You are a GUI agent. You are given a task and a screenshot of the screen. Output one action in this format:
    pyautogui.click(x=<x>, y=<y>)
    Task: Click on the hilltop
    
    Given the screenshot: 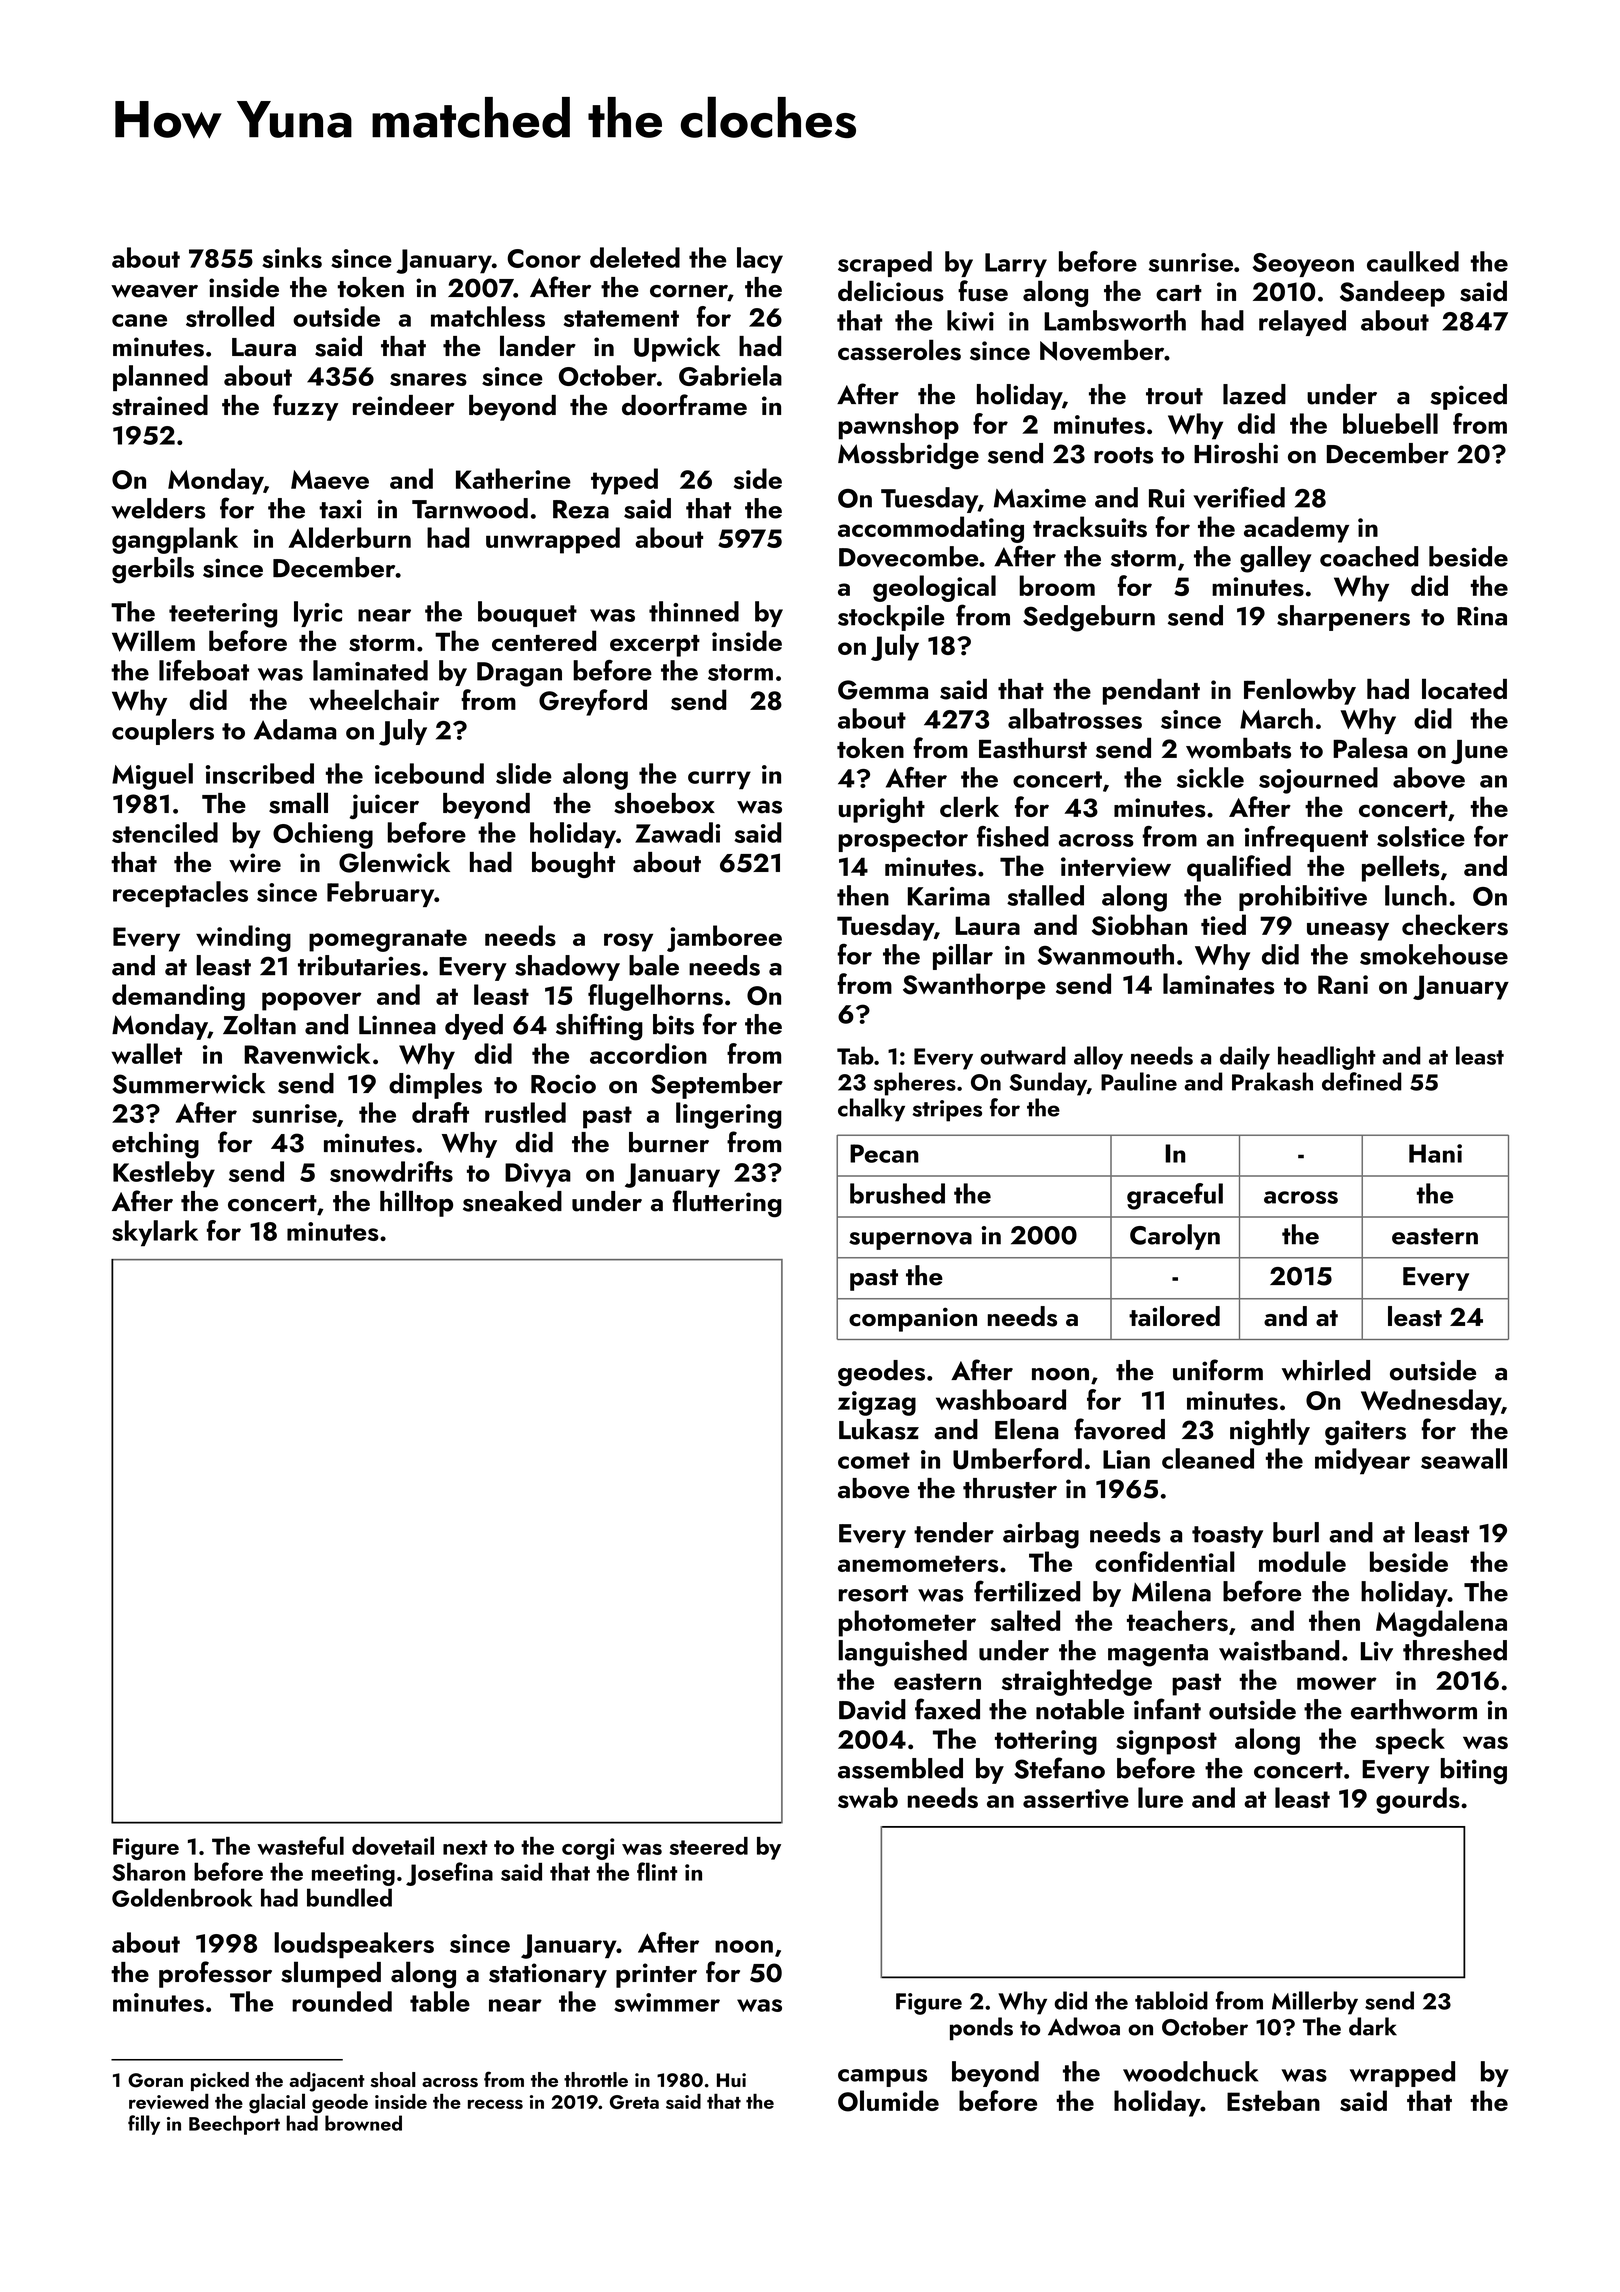 What is the action you would take?
    pyautogui.click(x=416, y=1203)
